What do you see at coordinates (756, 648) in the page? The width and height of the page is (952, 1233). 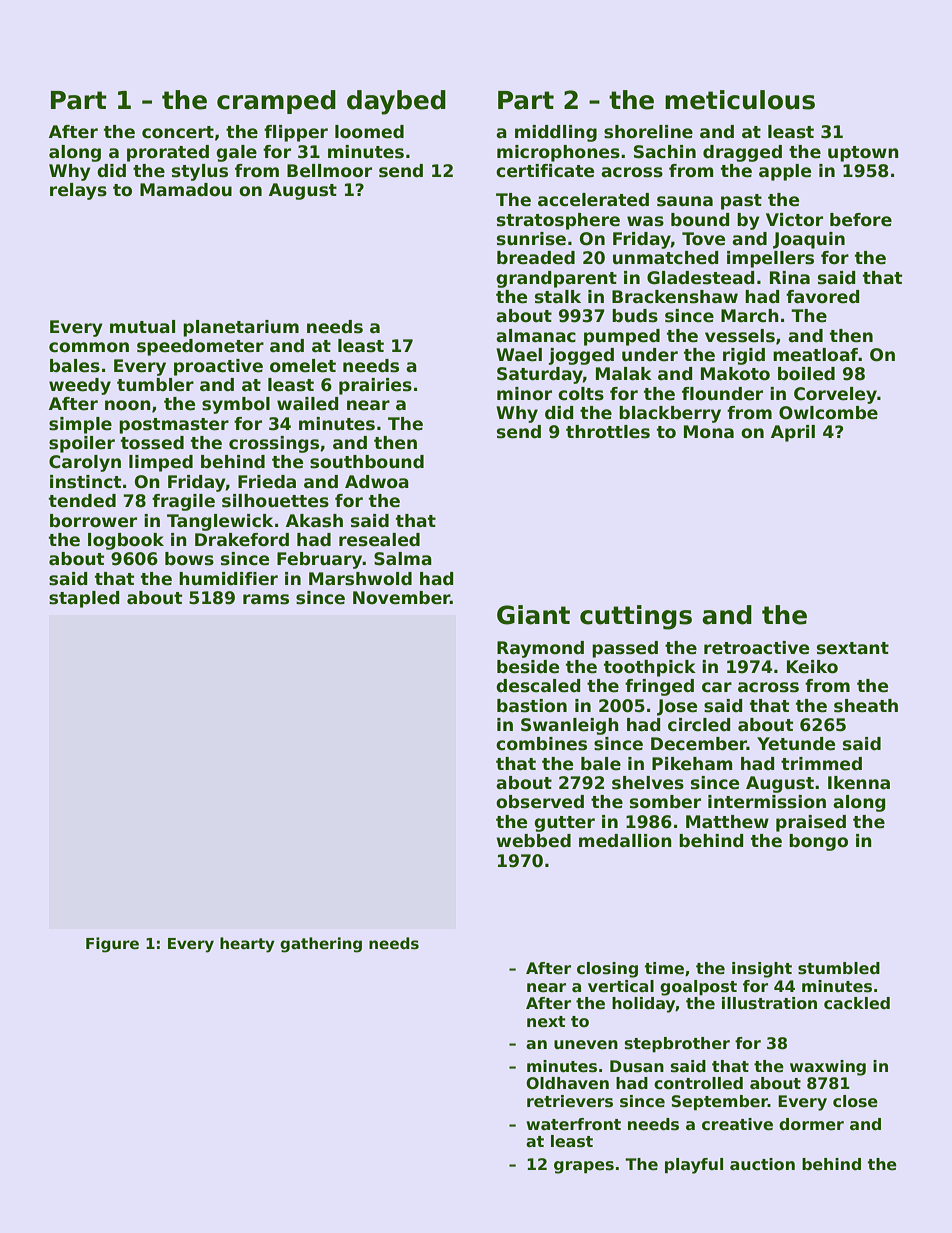 I see `retroactive` at bounding box center [756, 648].
